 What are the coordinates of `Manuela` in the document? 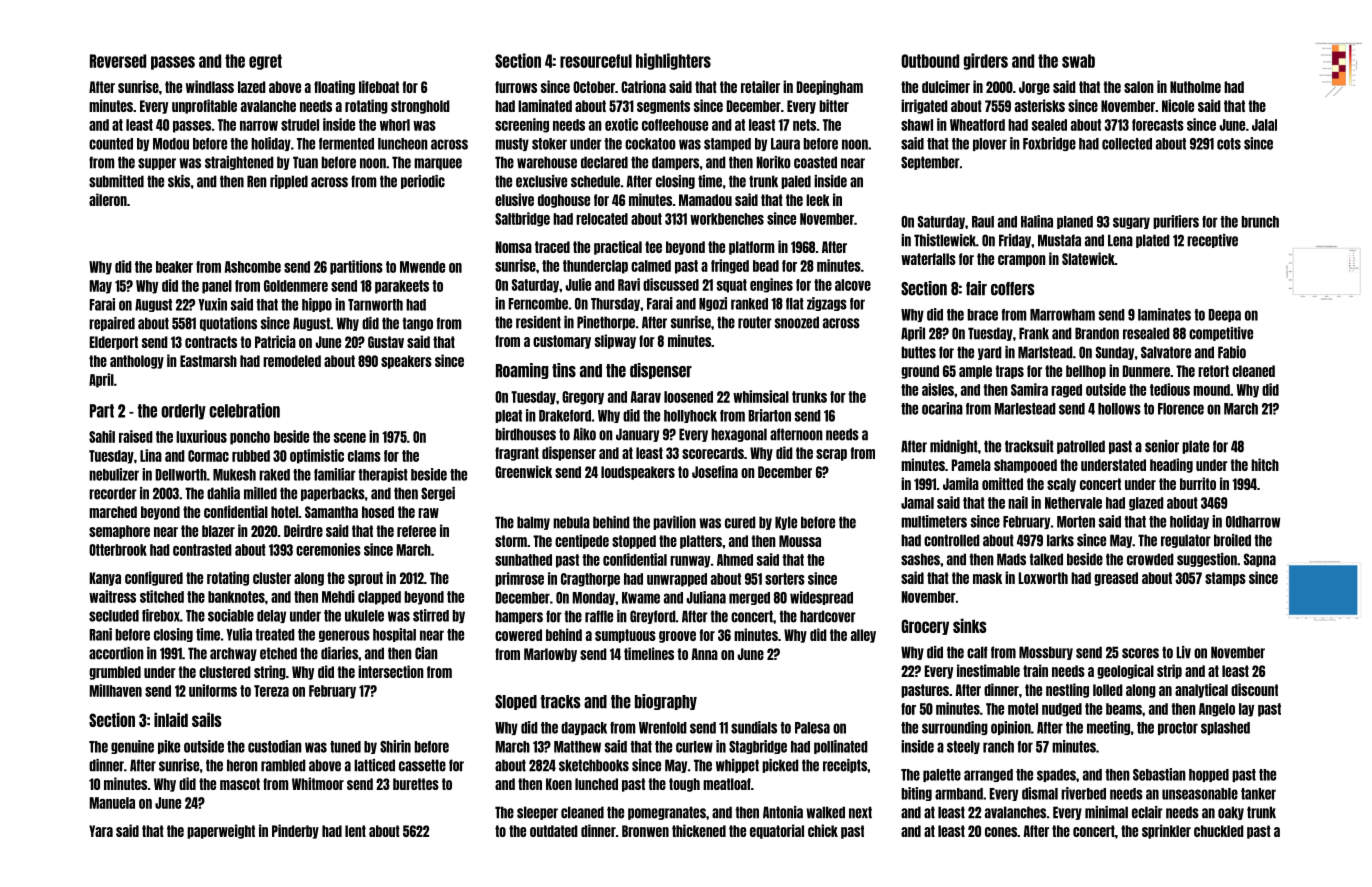 It's located at (112, 803).
